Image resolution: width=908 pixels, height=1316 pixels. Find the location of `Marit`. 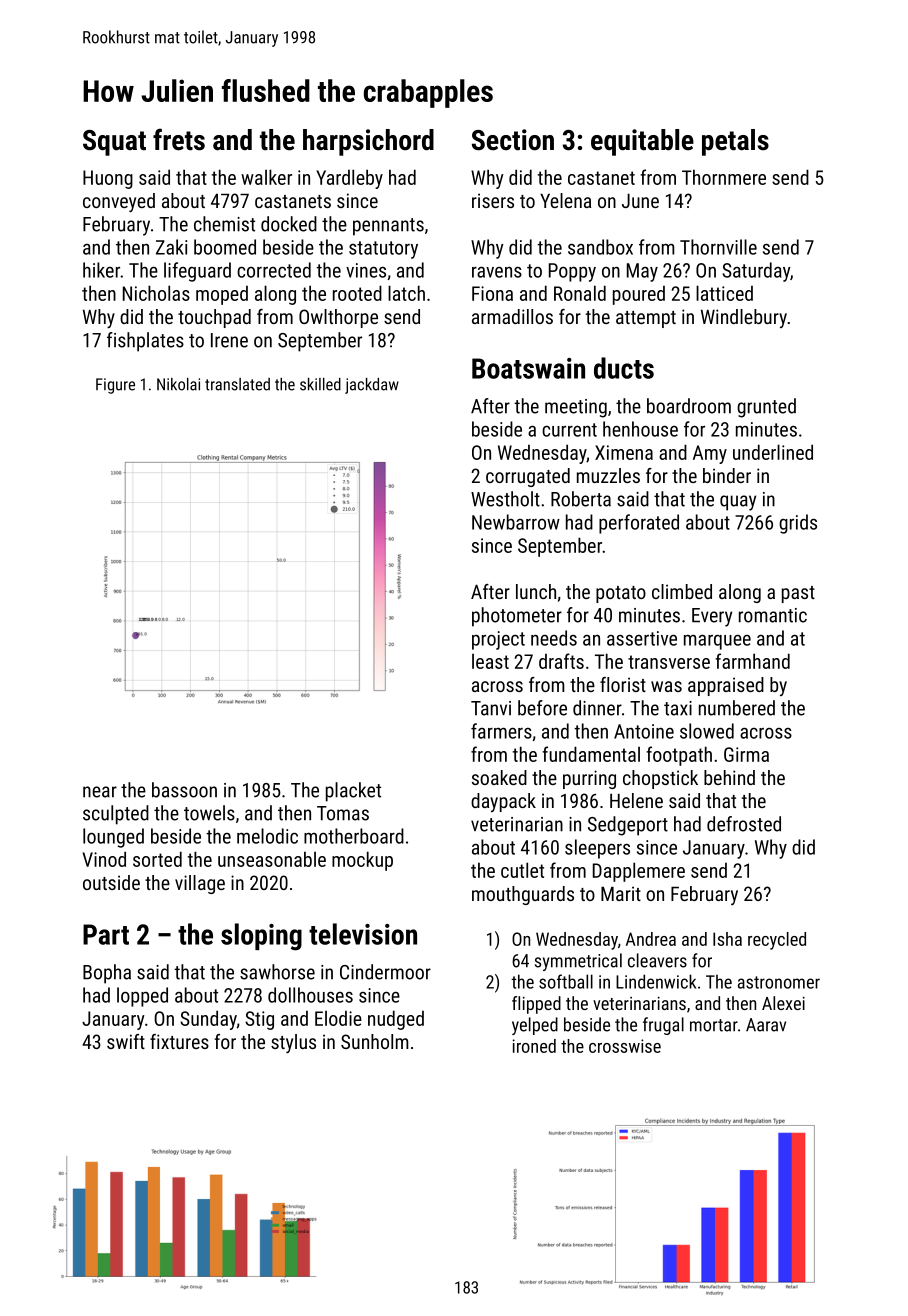

Marit is located at coordinates (621, 893).
